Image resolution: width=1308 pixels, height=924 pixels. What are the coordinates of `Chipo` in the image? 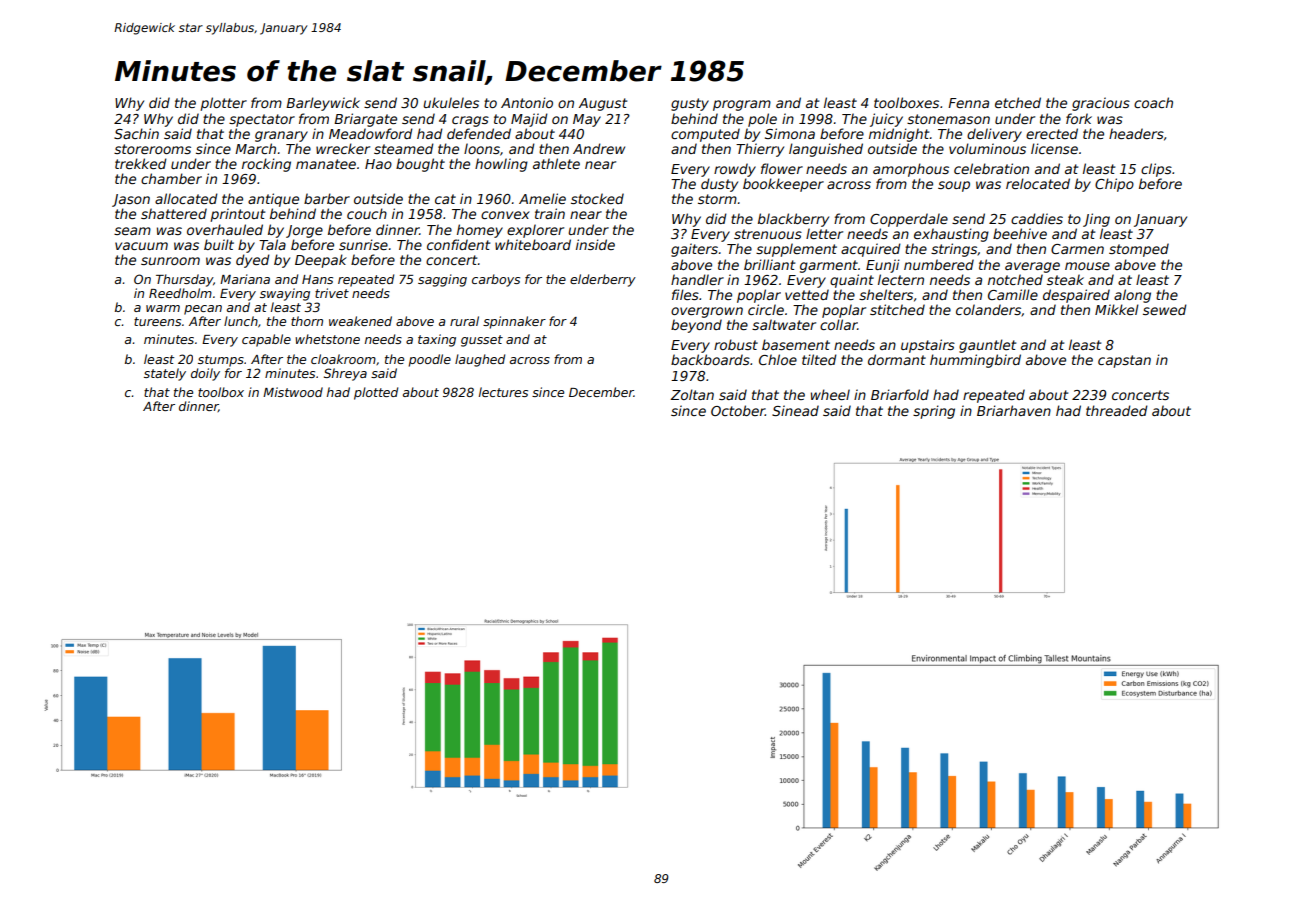 It's located at (1114, 185).
